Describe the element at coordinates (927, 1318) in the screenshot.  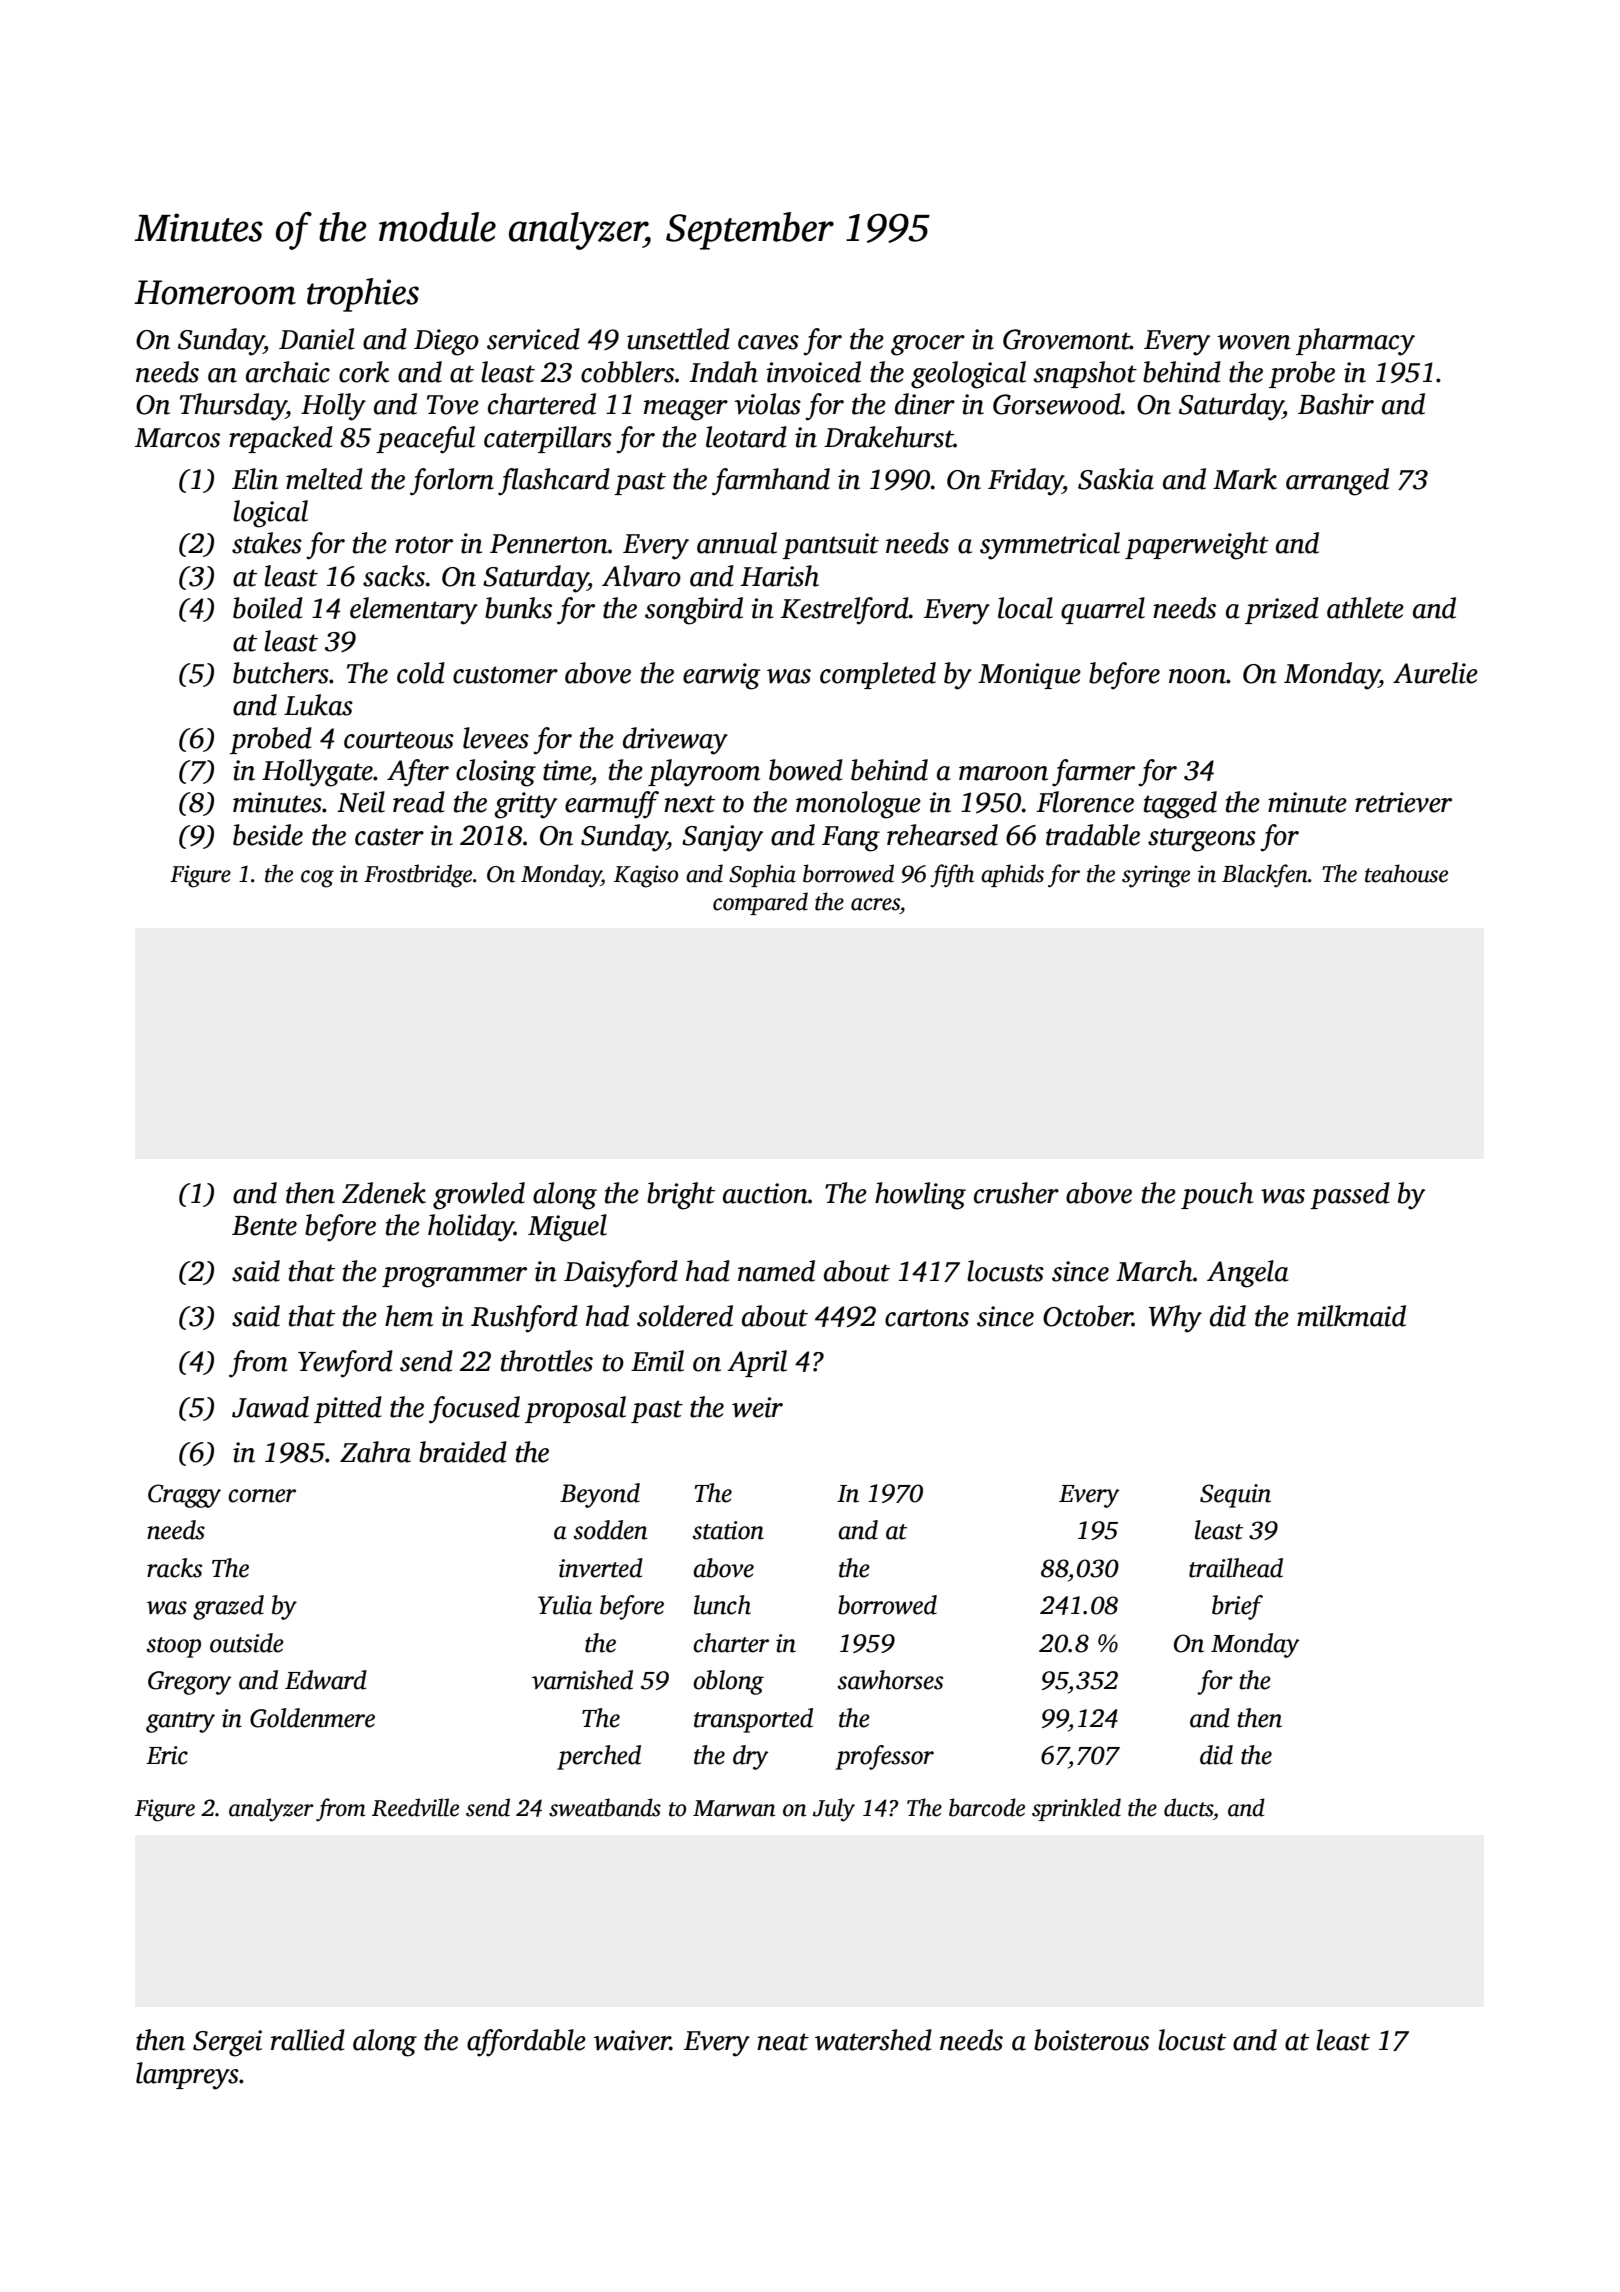
I see `cartons` at that location.
